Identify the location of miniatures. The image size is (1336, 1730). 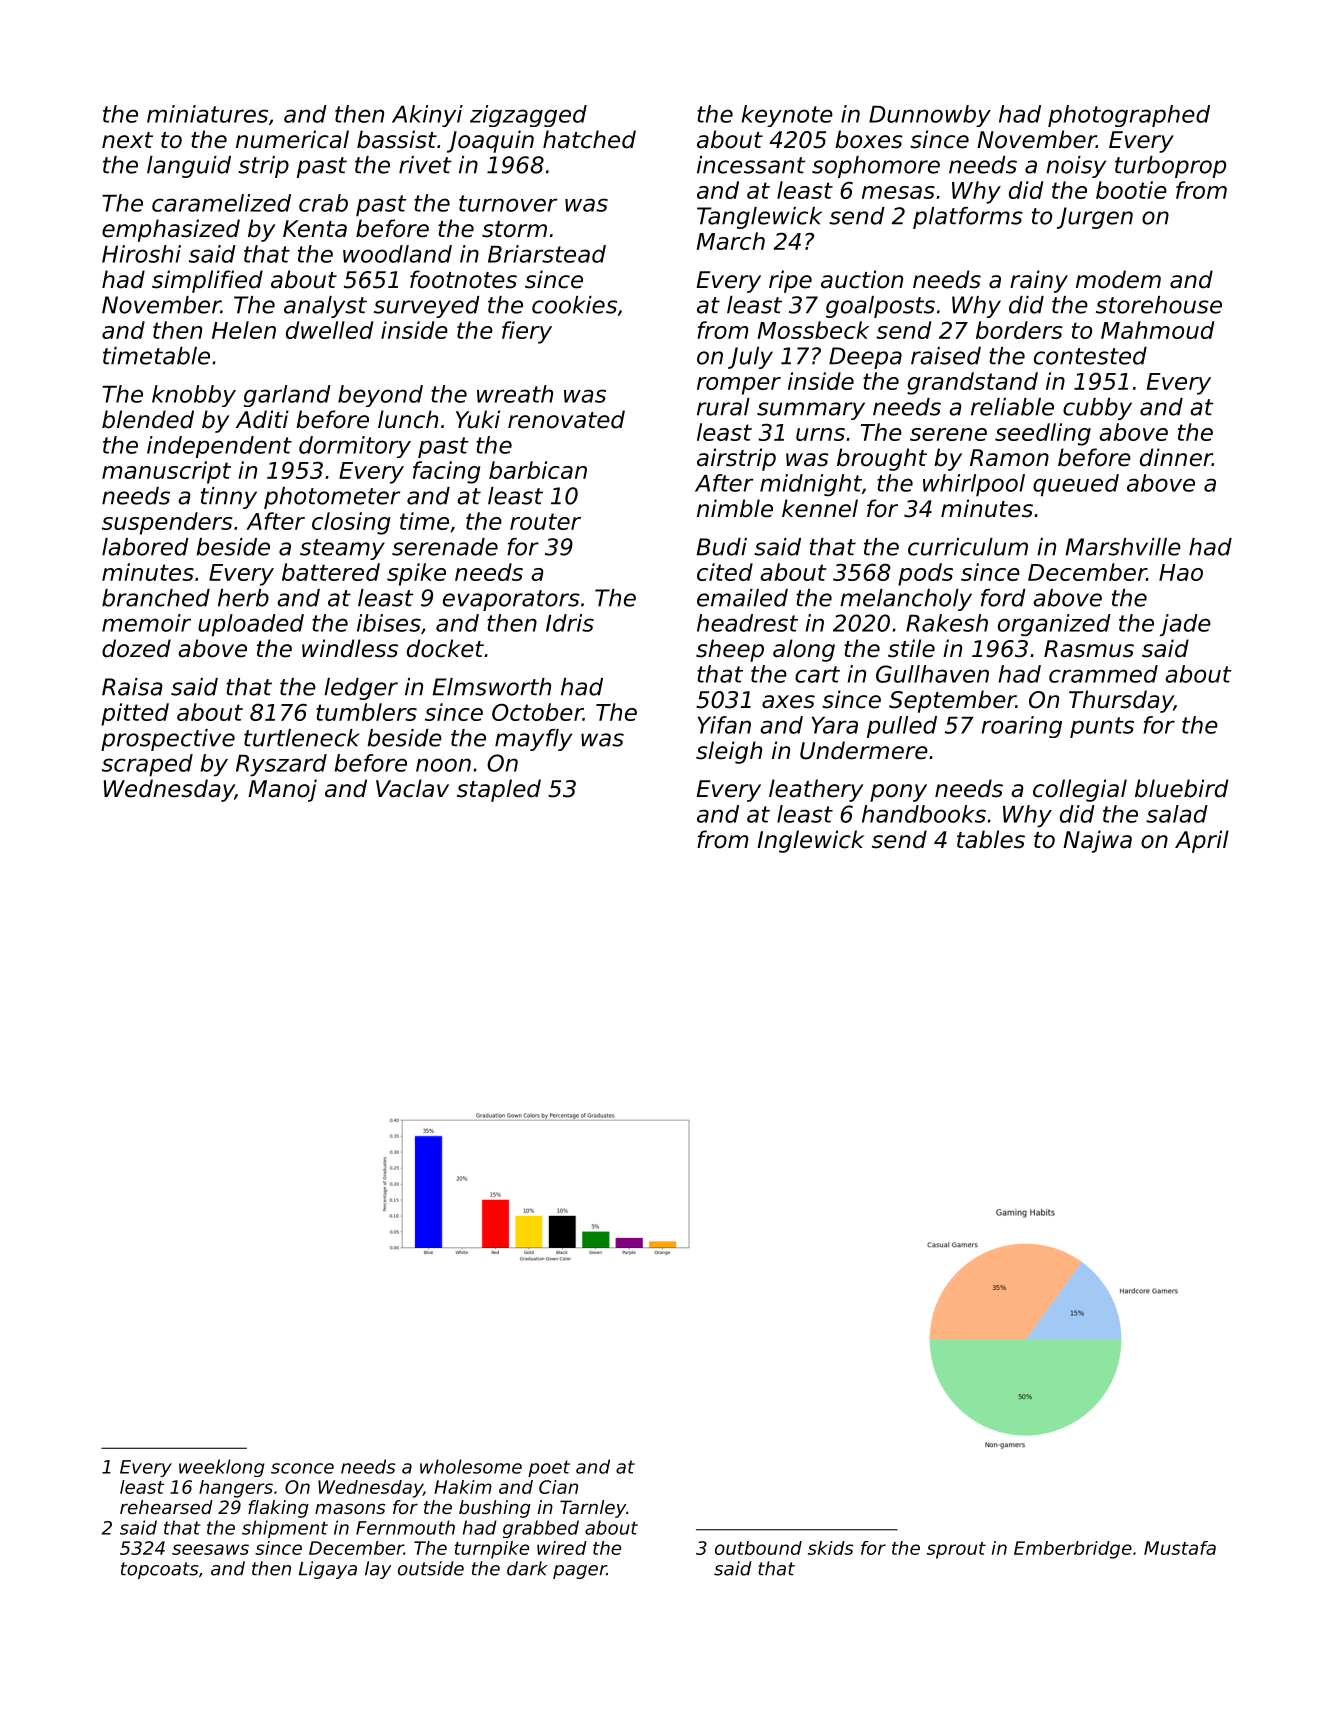
(207, 114).
